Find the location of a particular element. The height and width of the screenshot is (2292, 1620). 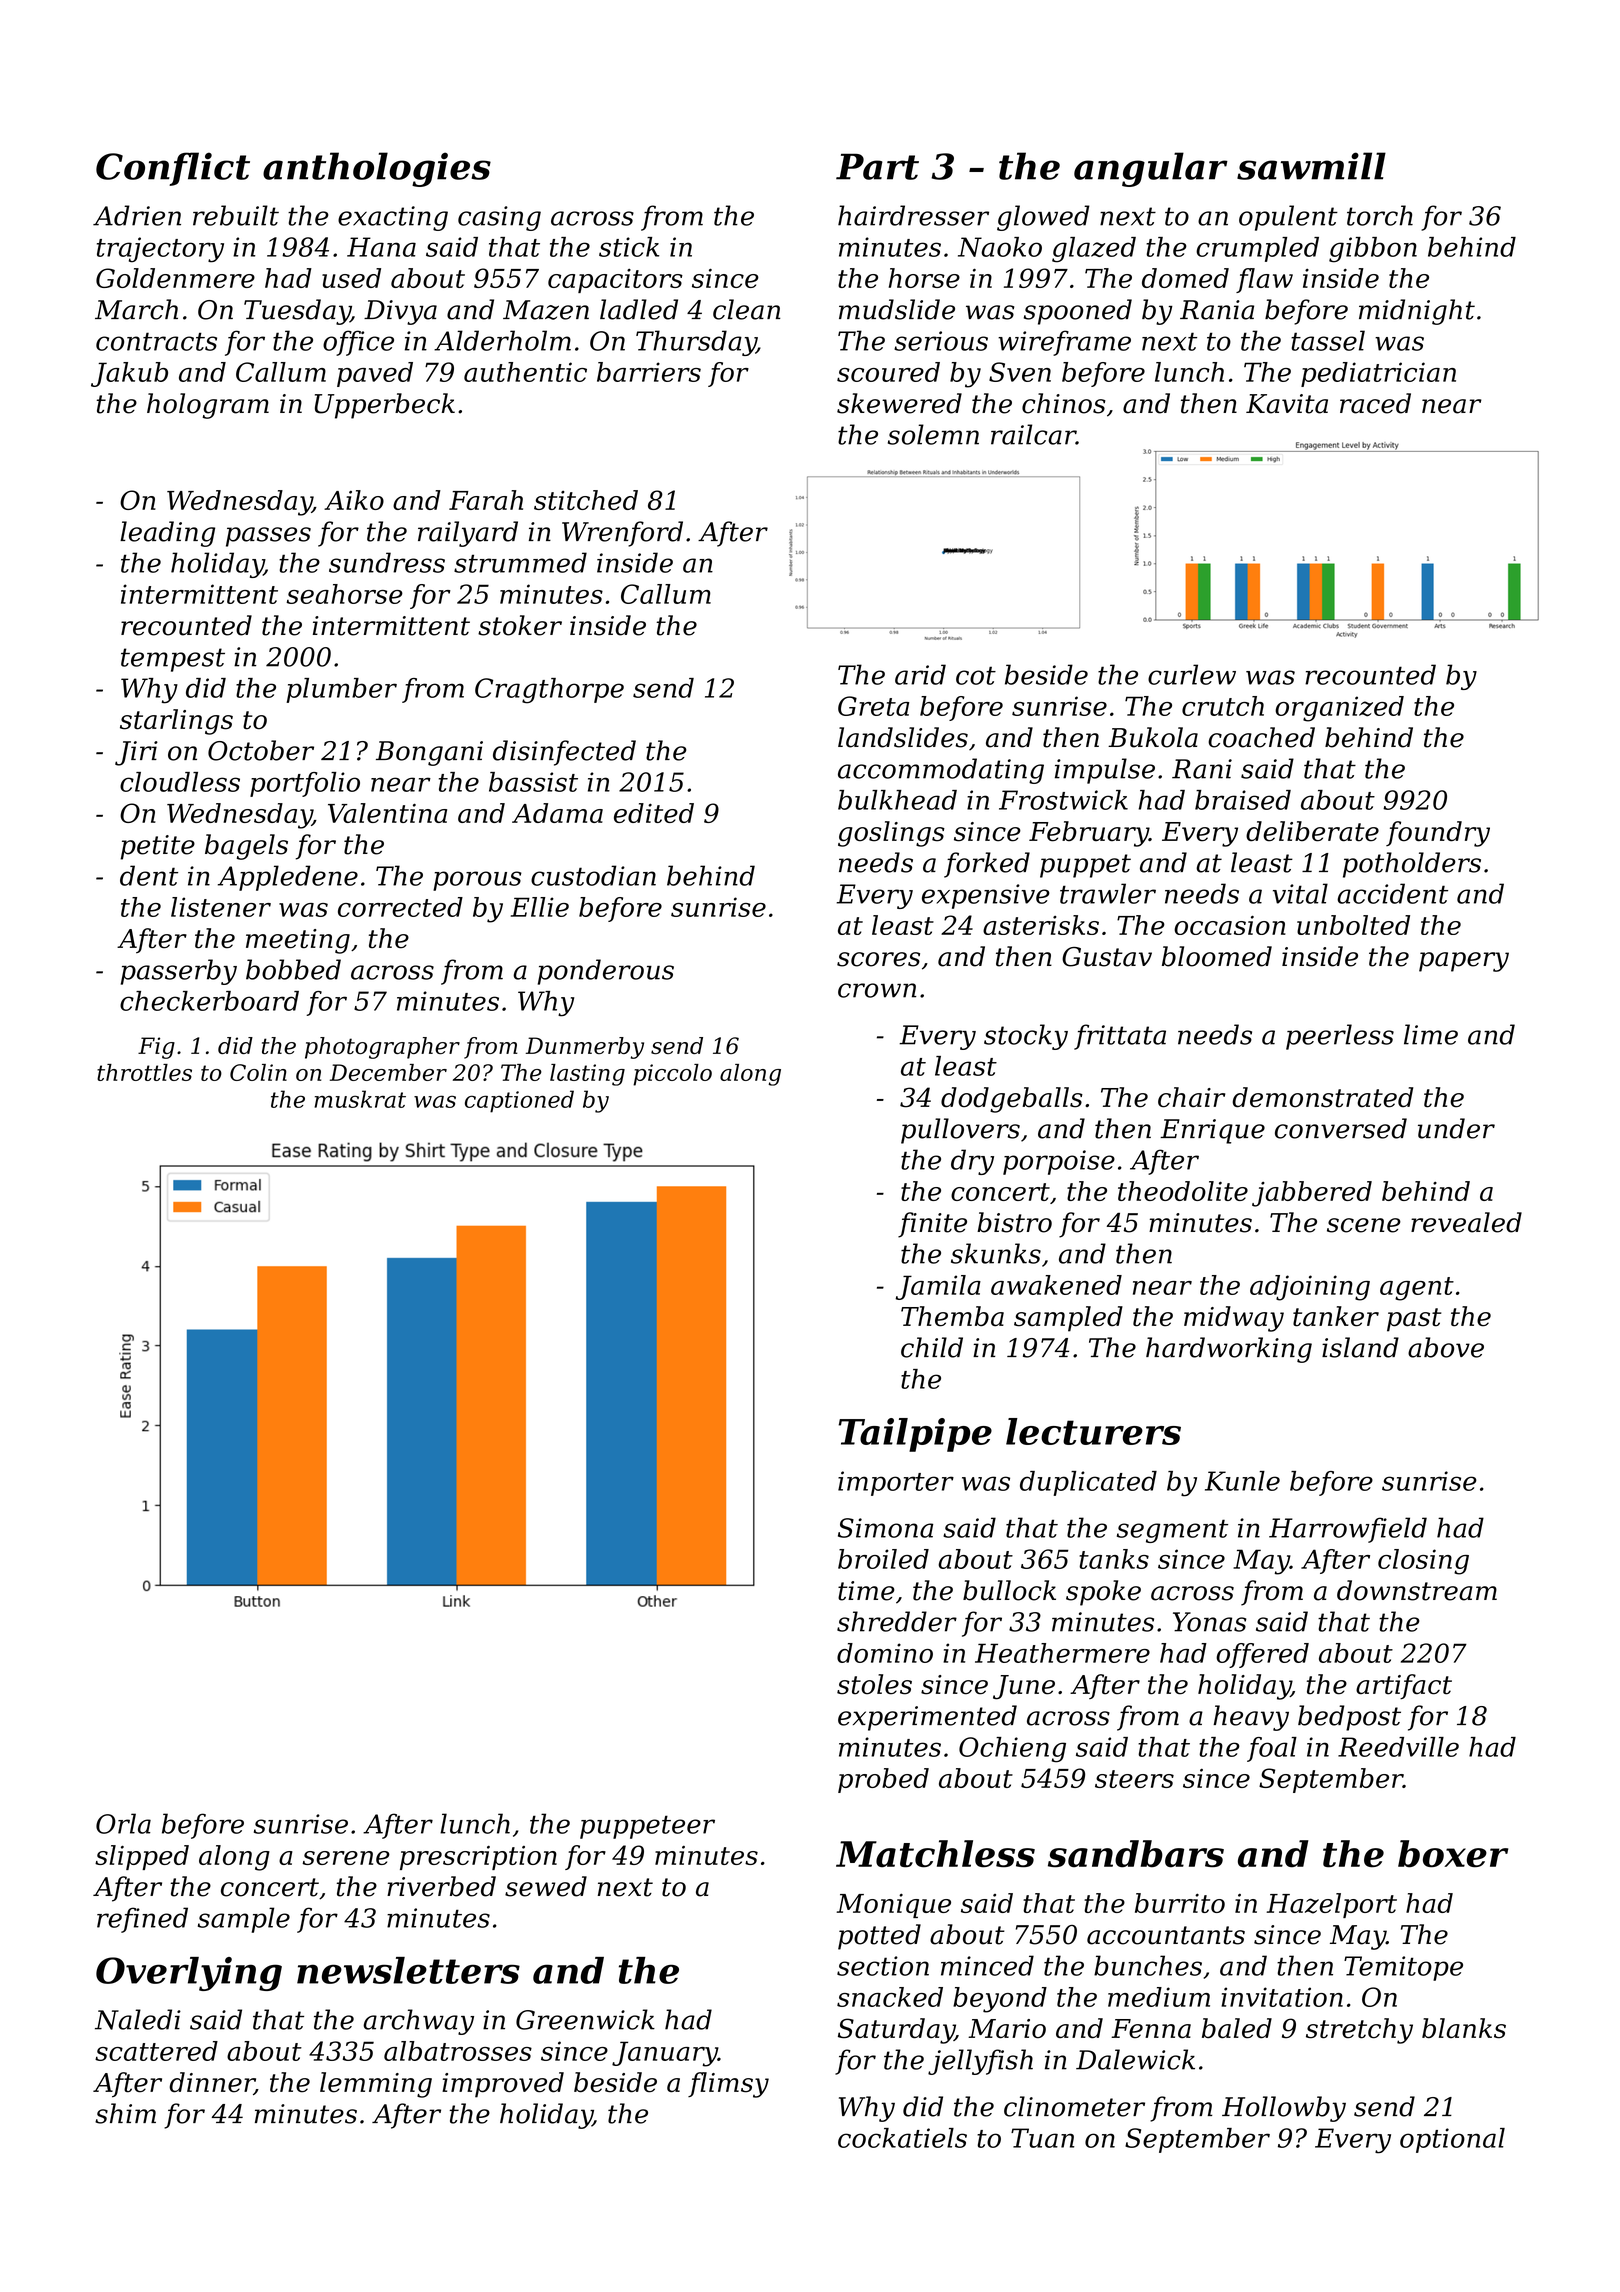

captioned is located at coordinates (519, 1101).
